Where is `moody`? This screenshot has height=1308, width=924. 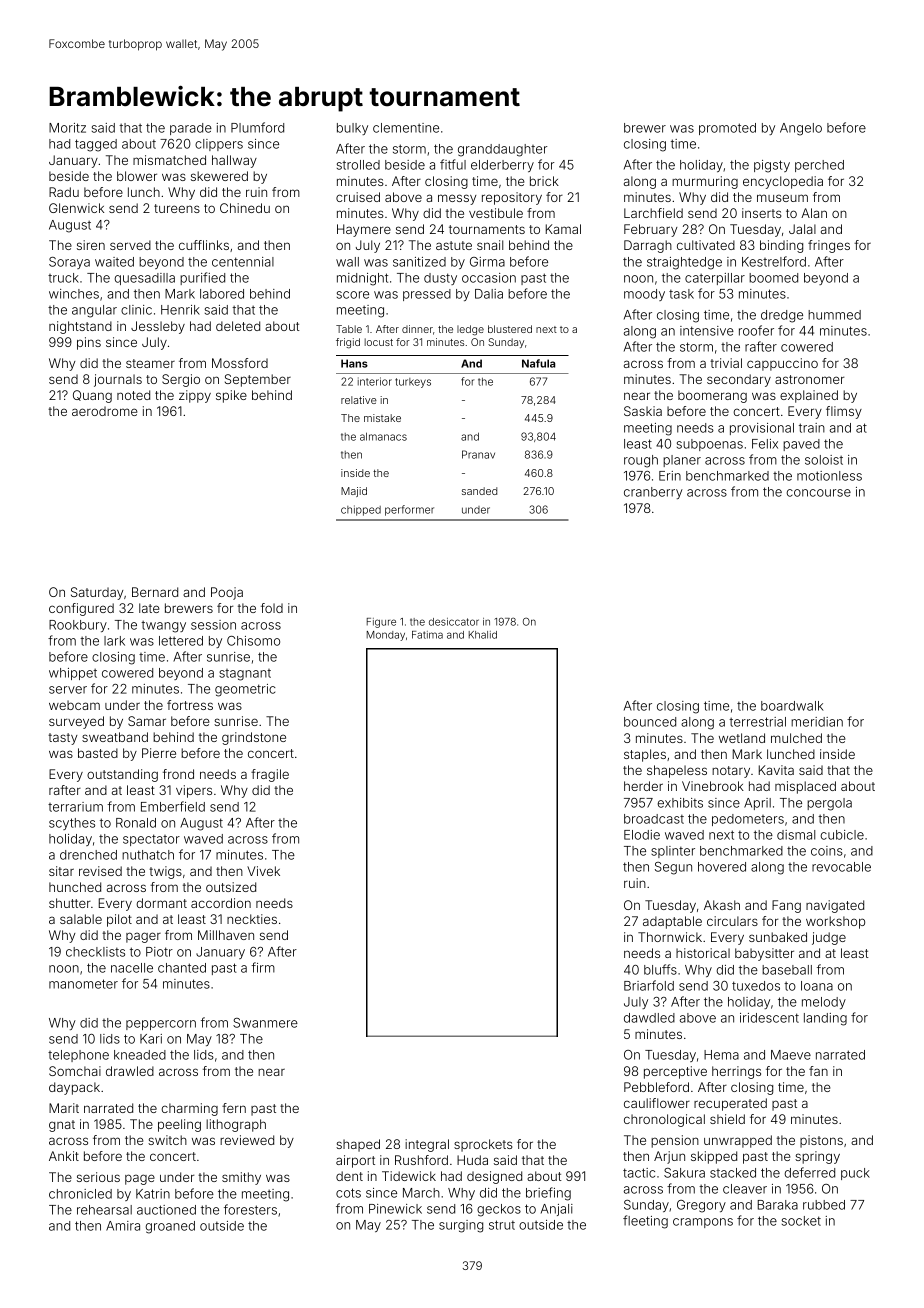
moody is located at coordinates (644, 295).
